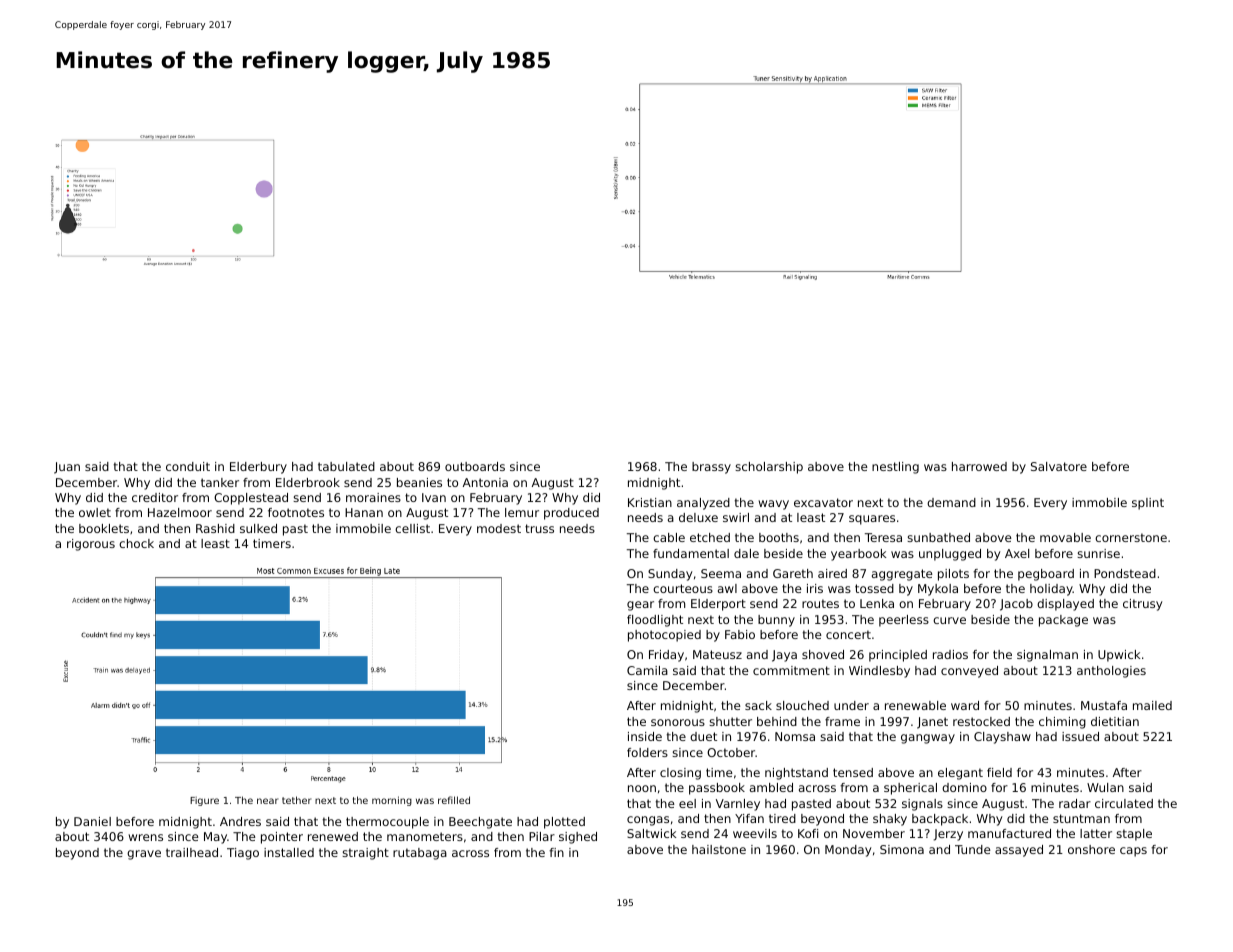 The image size is (1233, 952). Describe the element at coordinates (949, 620) in the screenshot. I see `curve` at that location.
